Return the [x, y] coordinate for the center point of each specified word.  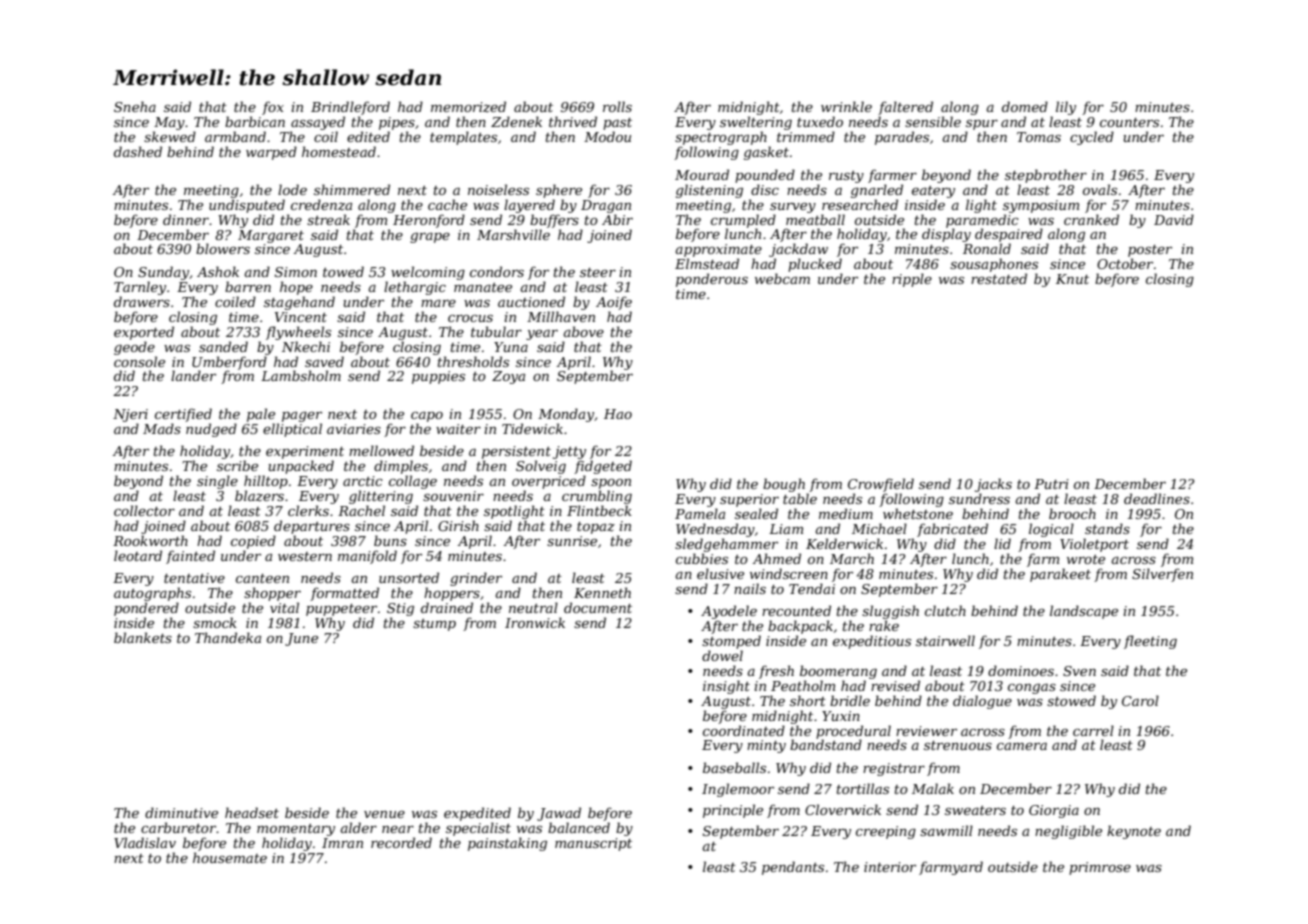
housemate [230, 857]
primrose [1100, 868]
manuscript [593, 844]
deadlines [1157, 498]
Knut [1072, 279]
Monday [566, 415]
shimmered [352, 189]
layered [529, 206]
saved [324, 361]
